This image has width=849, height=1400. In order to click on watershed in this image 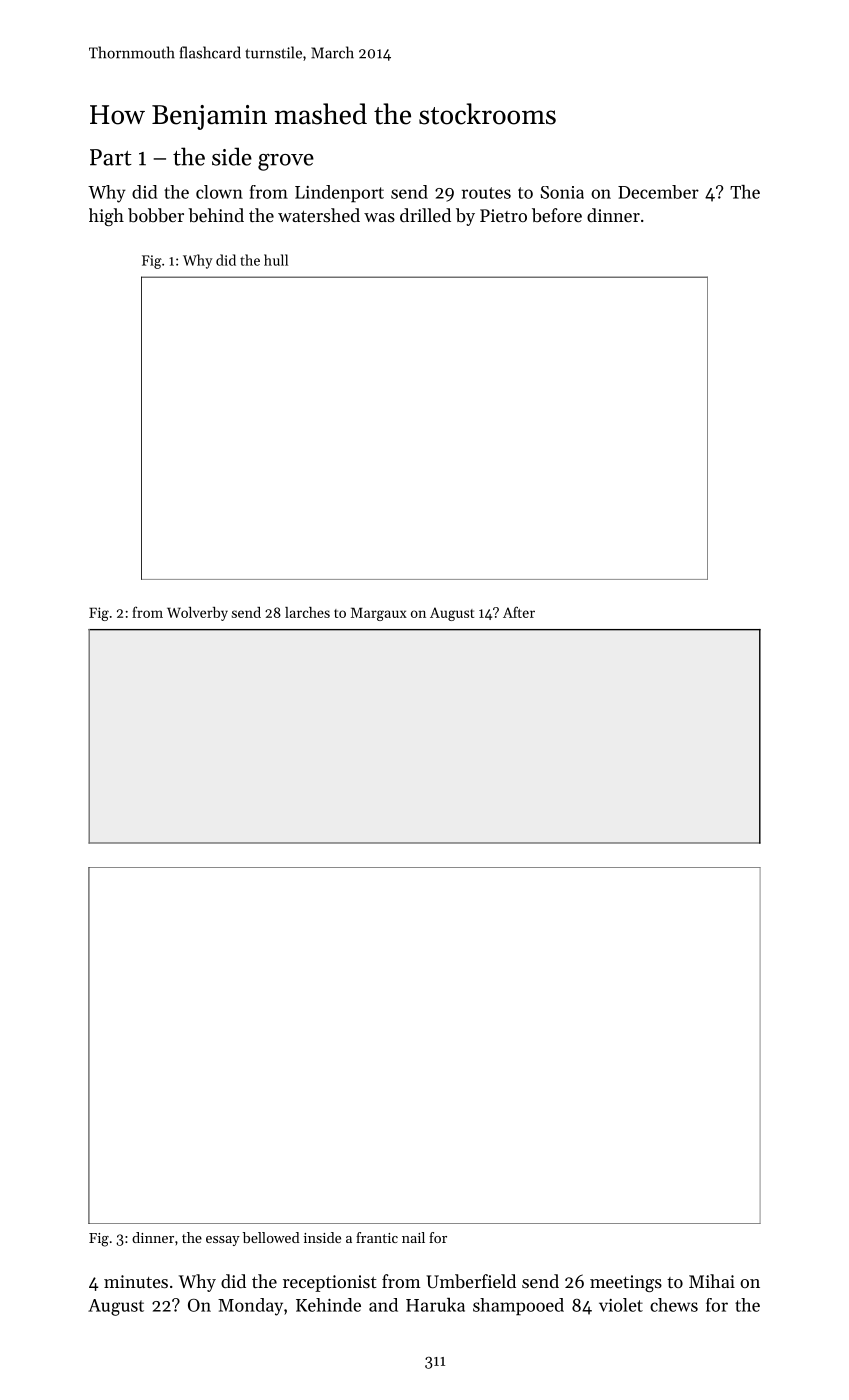, I will do `click(319, 215)`.
